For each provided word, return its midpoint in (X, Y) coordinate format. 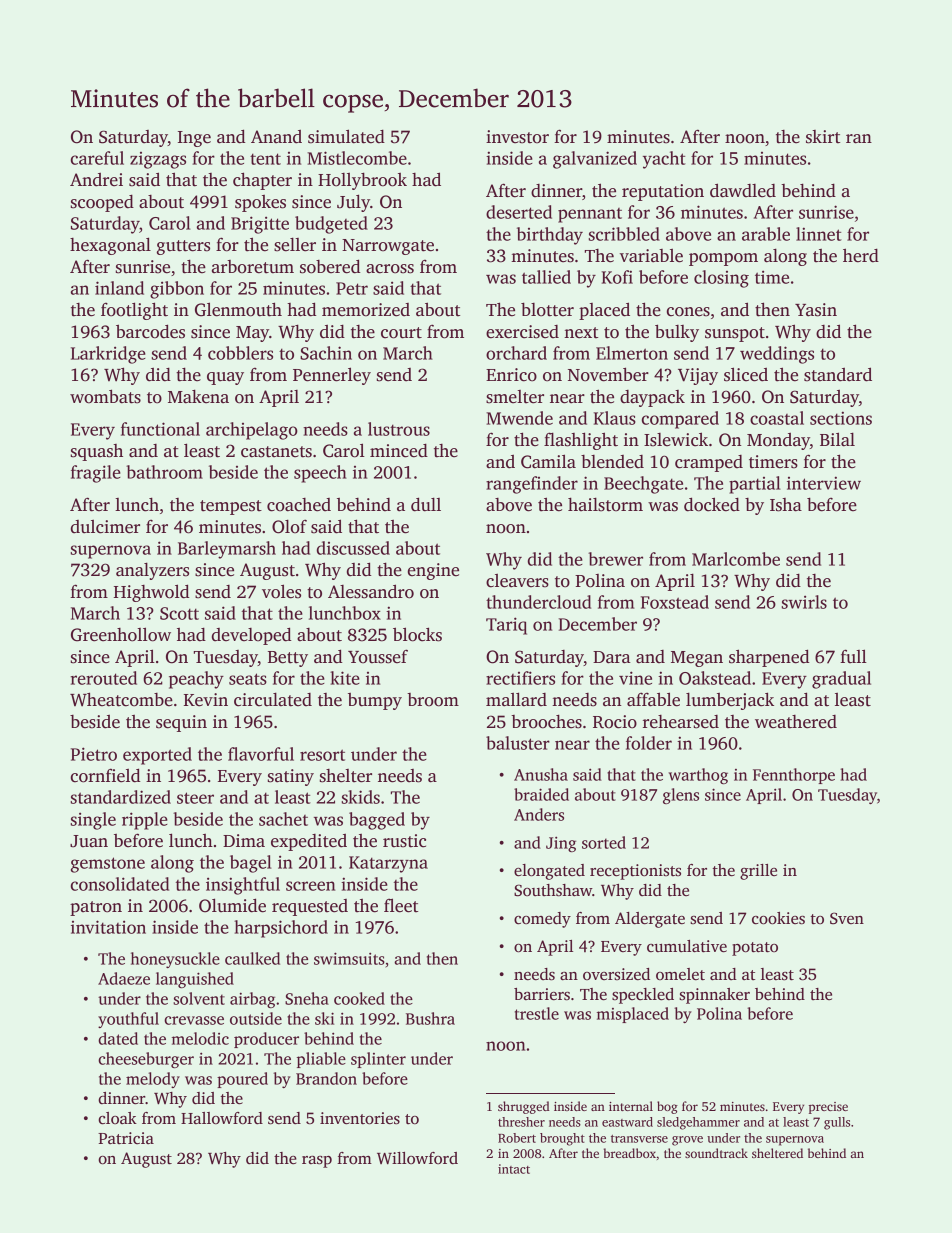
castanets (276, 452)
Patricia (126, 1138)
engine (433, 571)
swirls (804, 602)
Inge (194, 139)
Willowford (417, 1158)
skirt (823, 137)
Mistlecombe (357, 158)
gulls (837, 1123)
